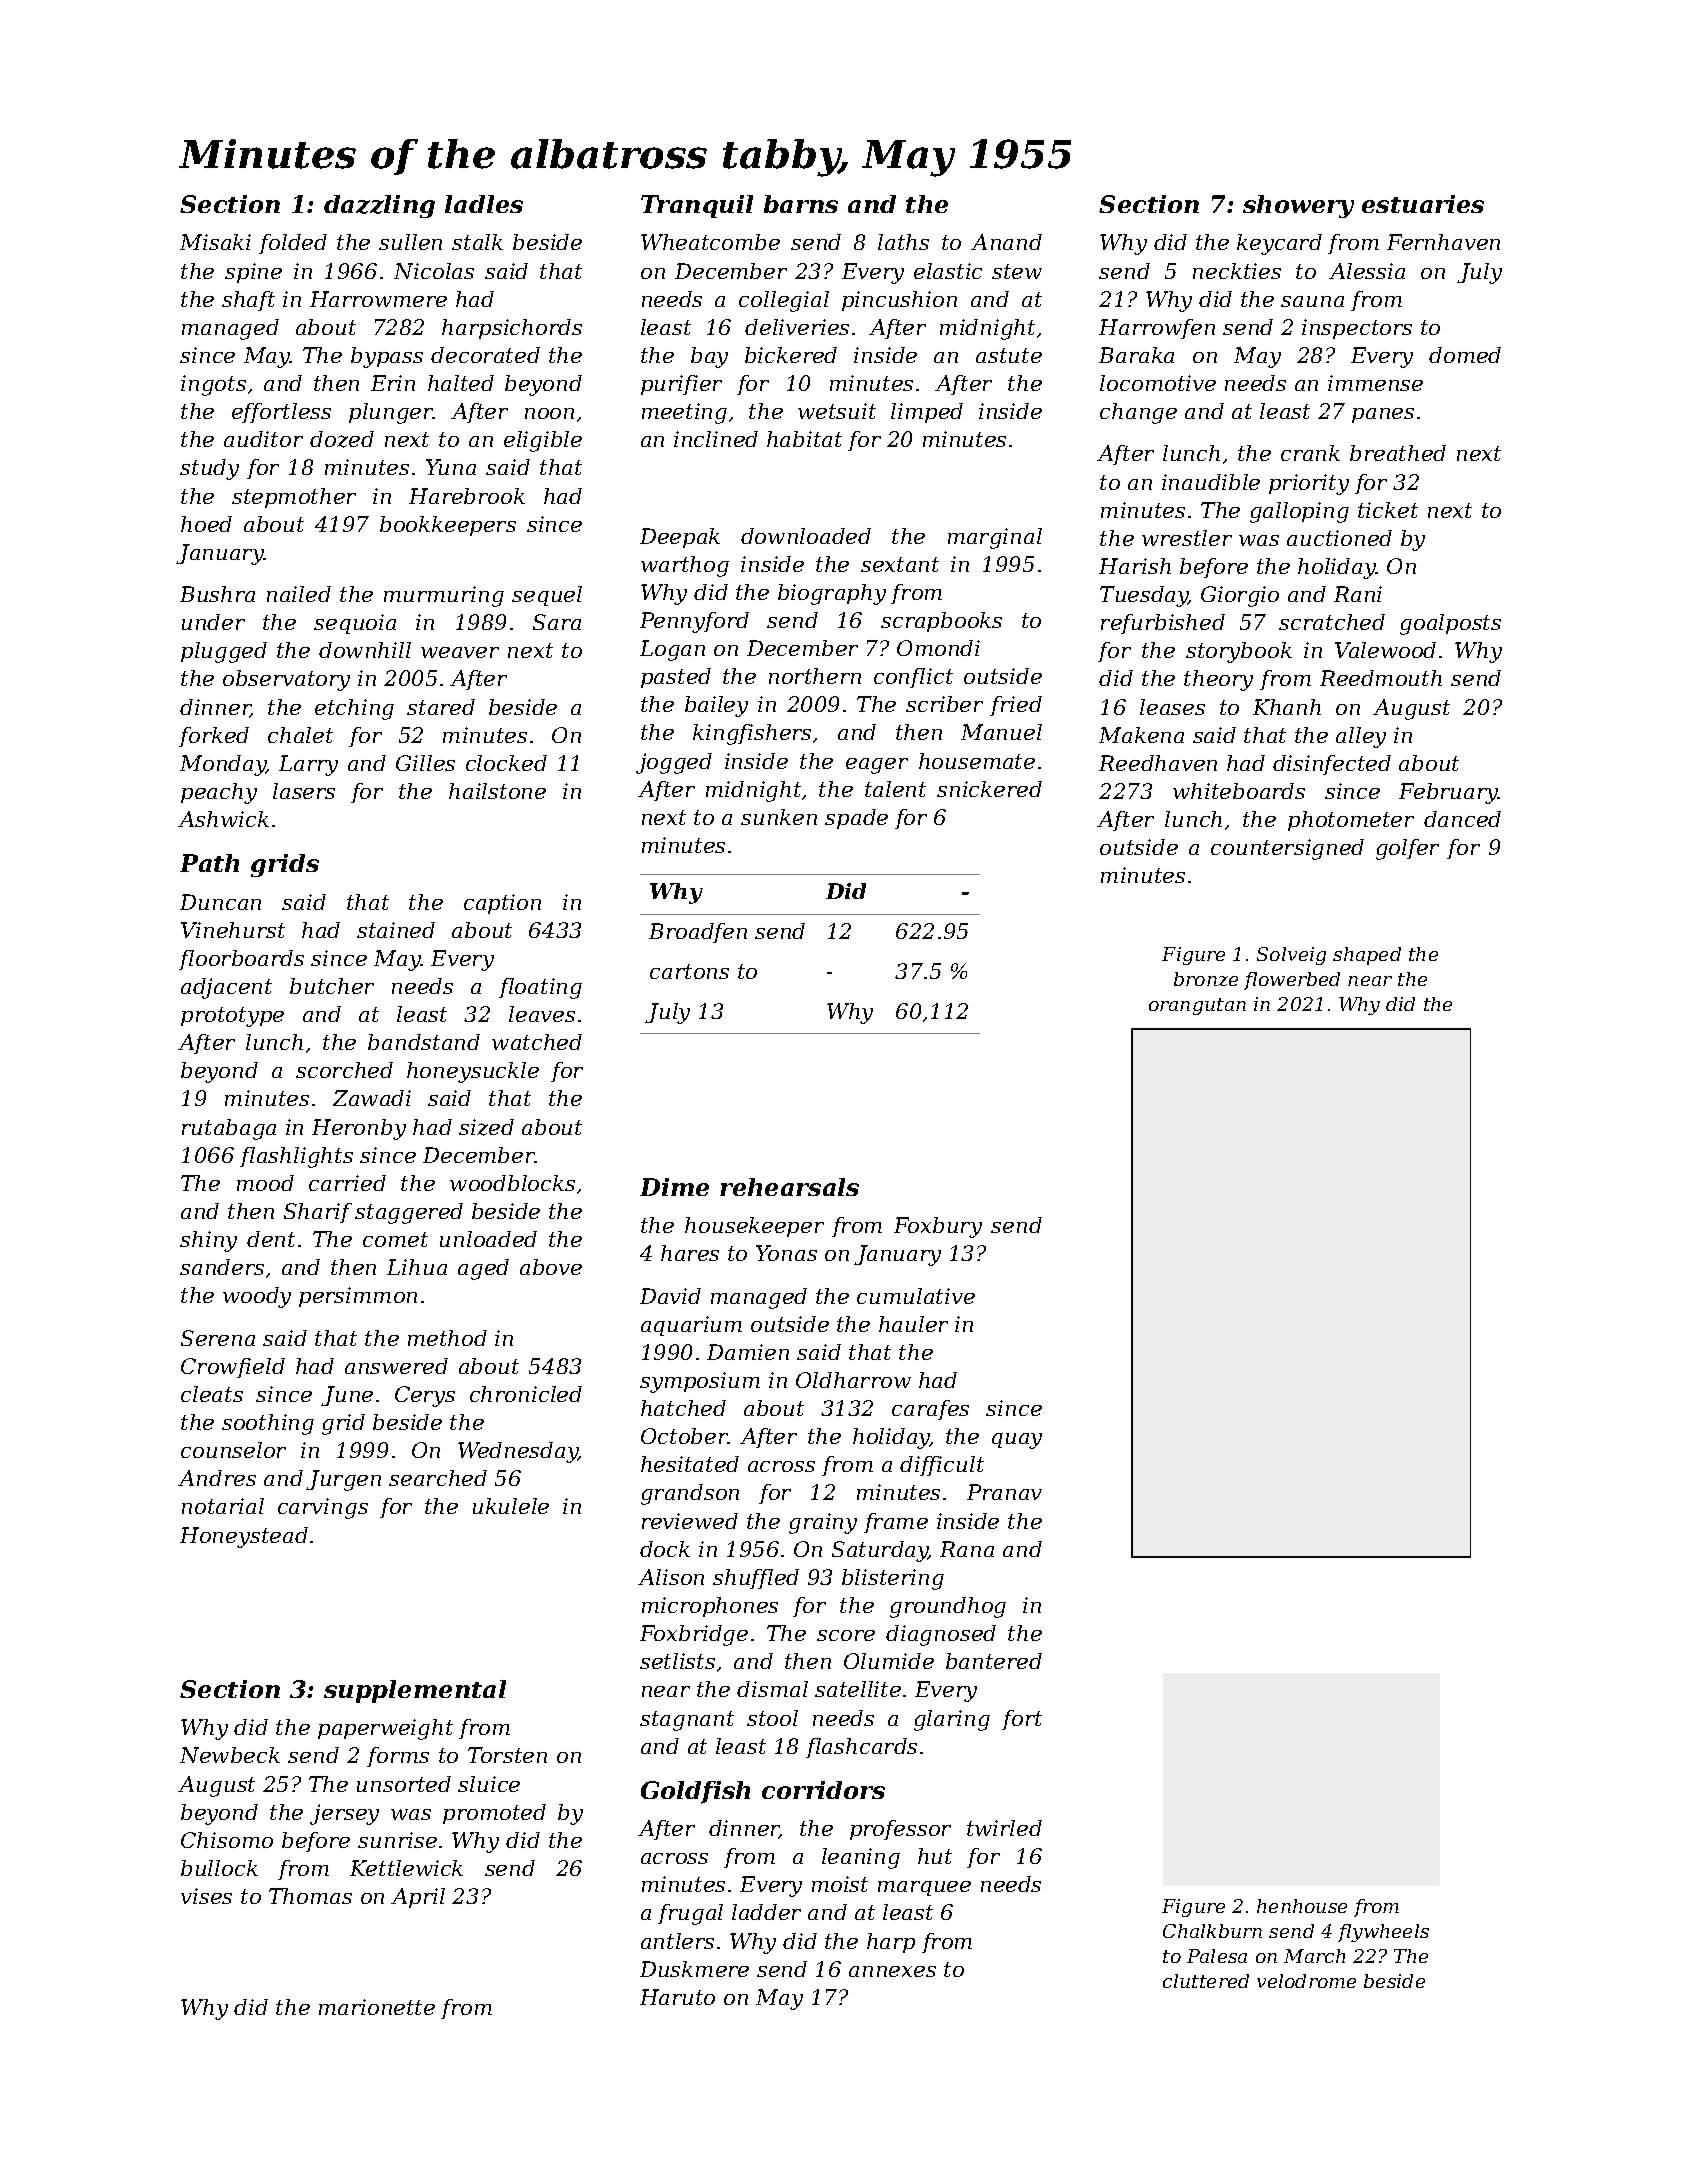  What do you see at coordinates (801, 204) in the image?
I see `barns` at bounding box center [801, 204].
